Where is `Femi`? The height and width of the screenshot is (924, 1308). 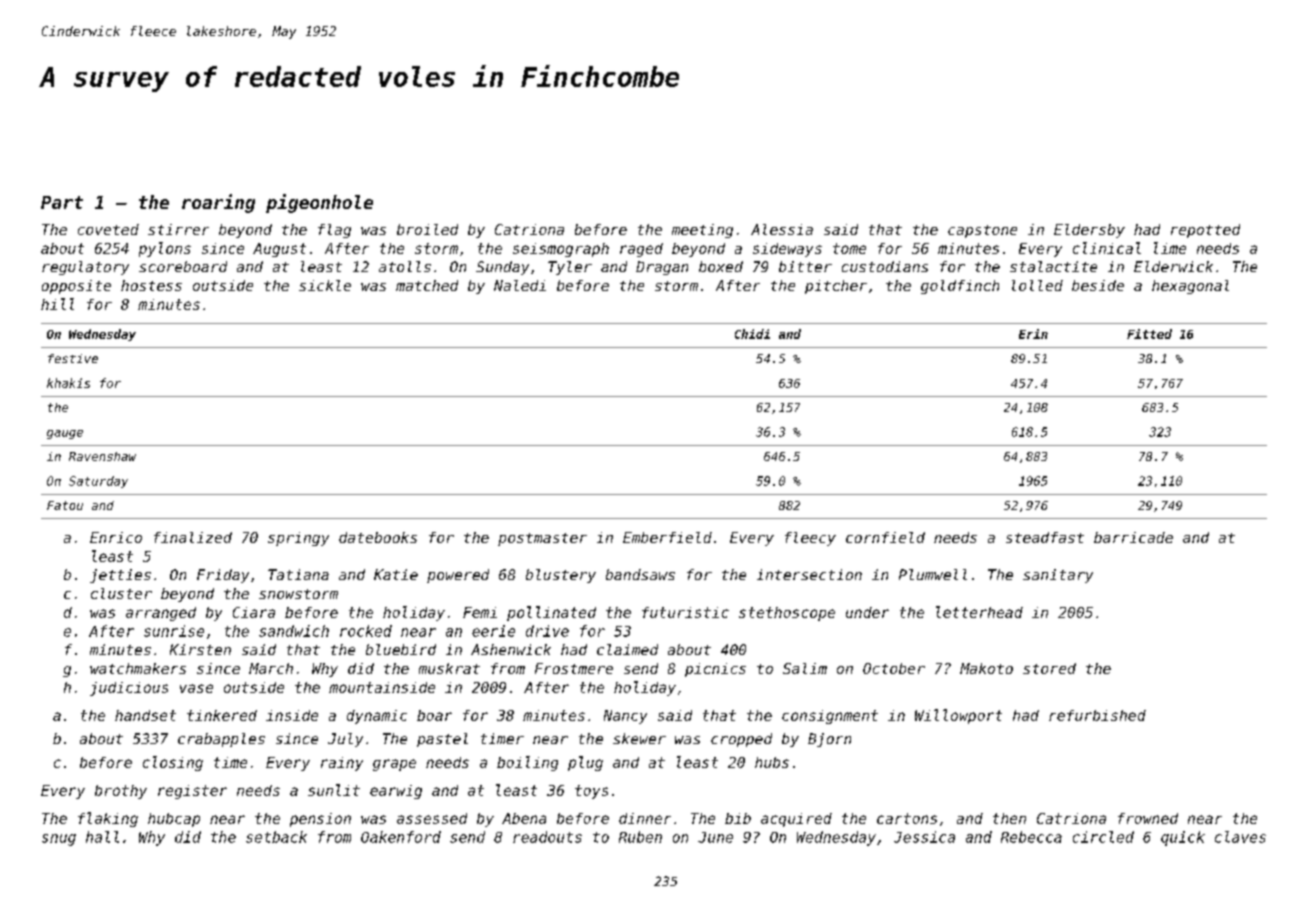 Femi is located at coordinates (480, 612).
